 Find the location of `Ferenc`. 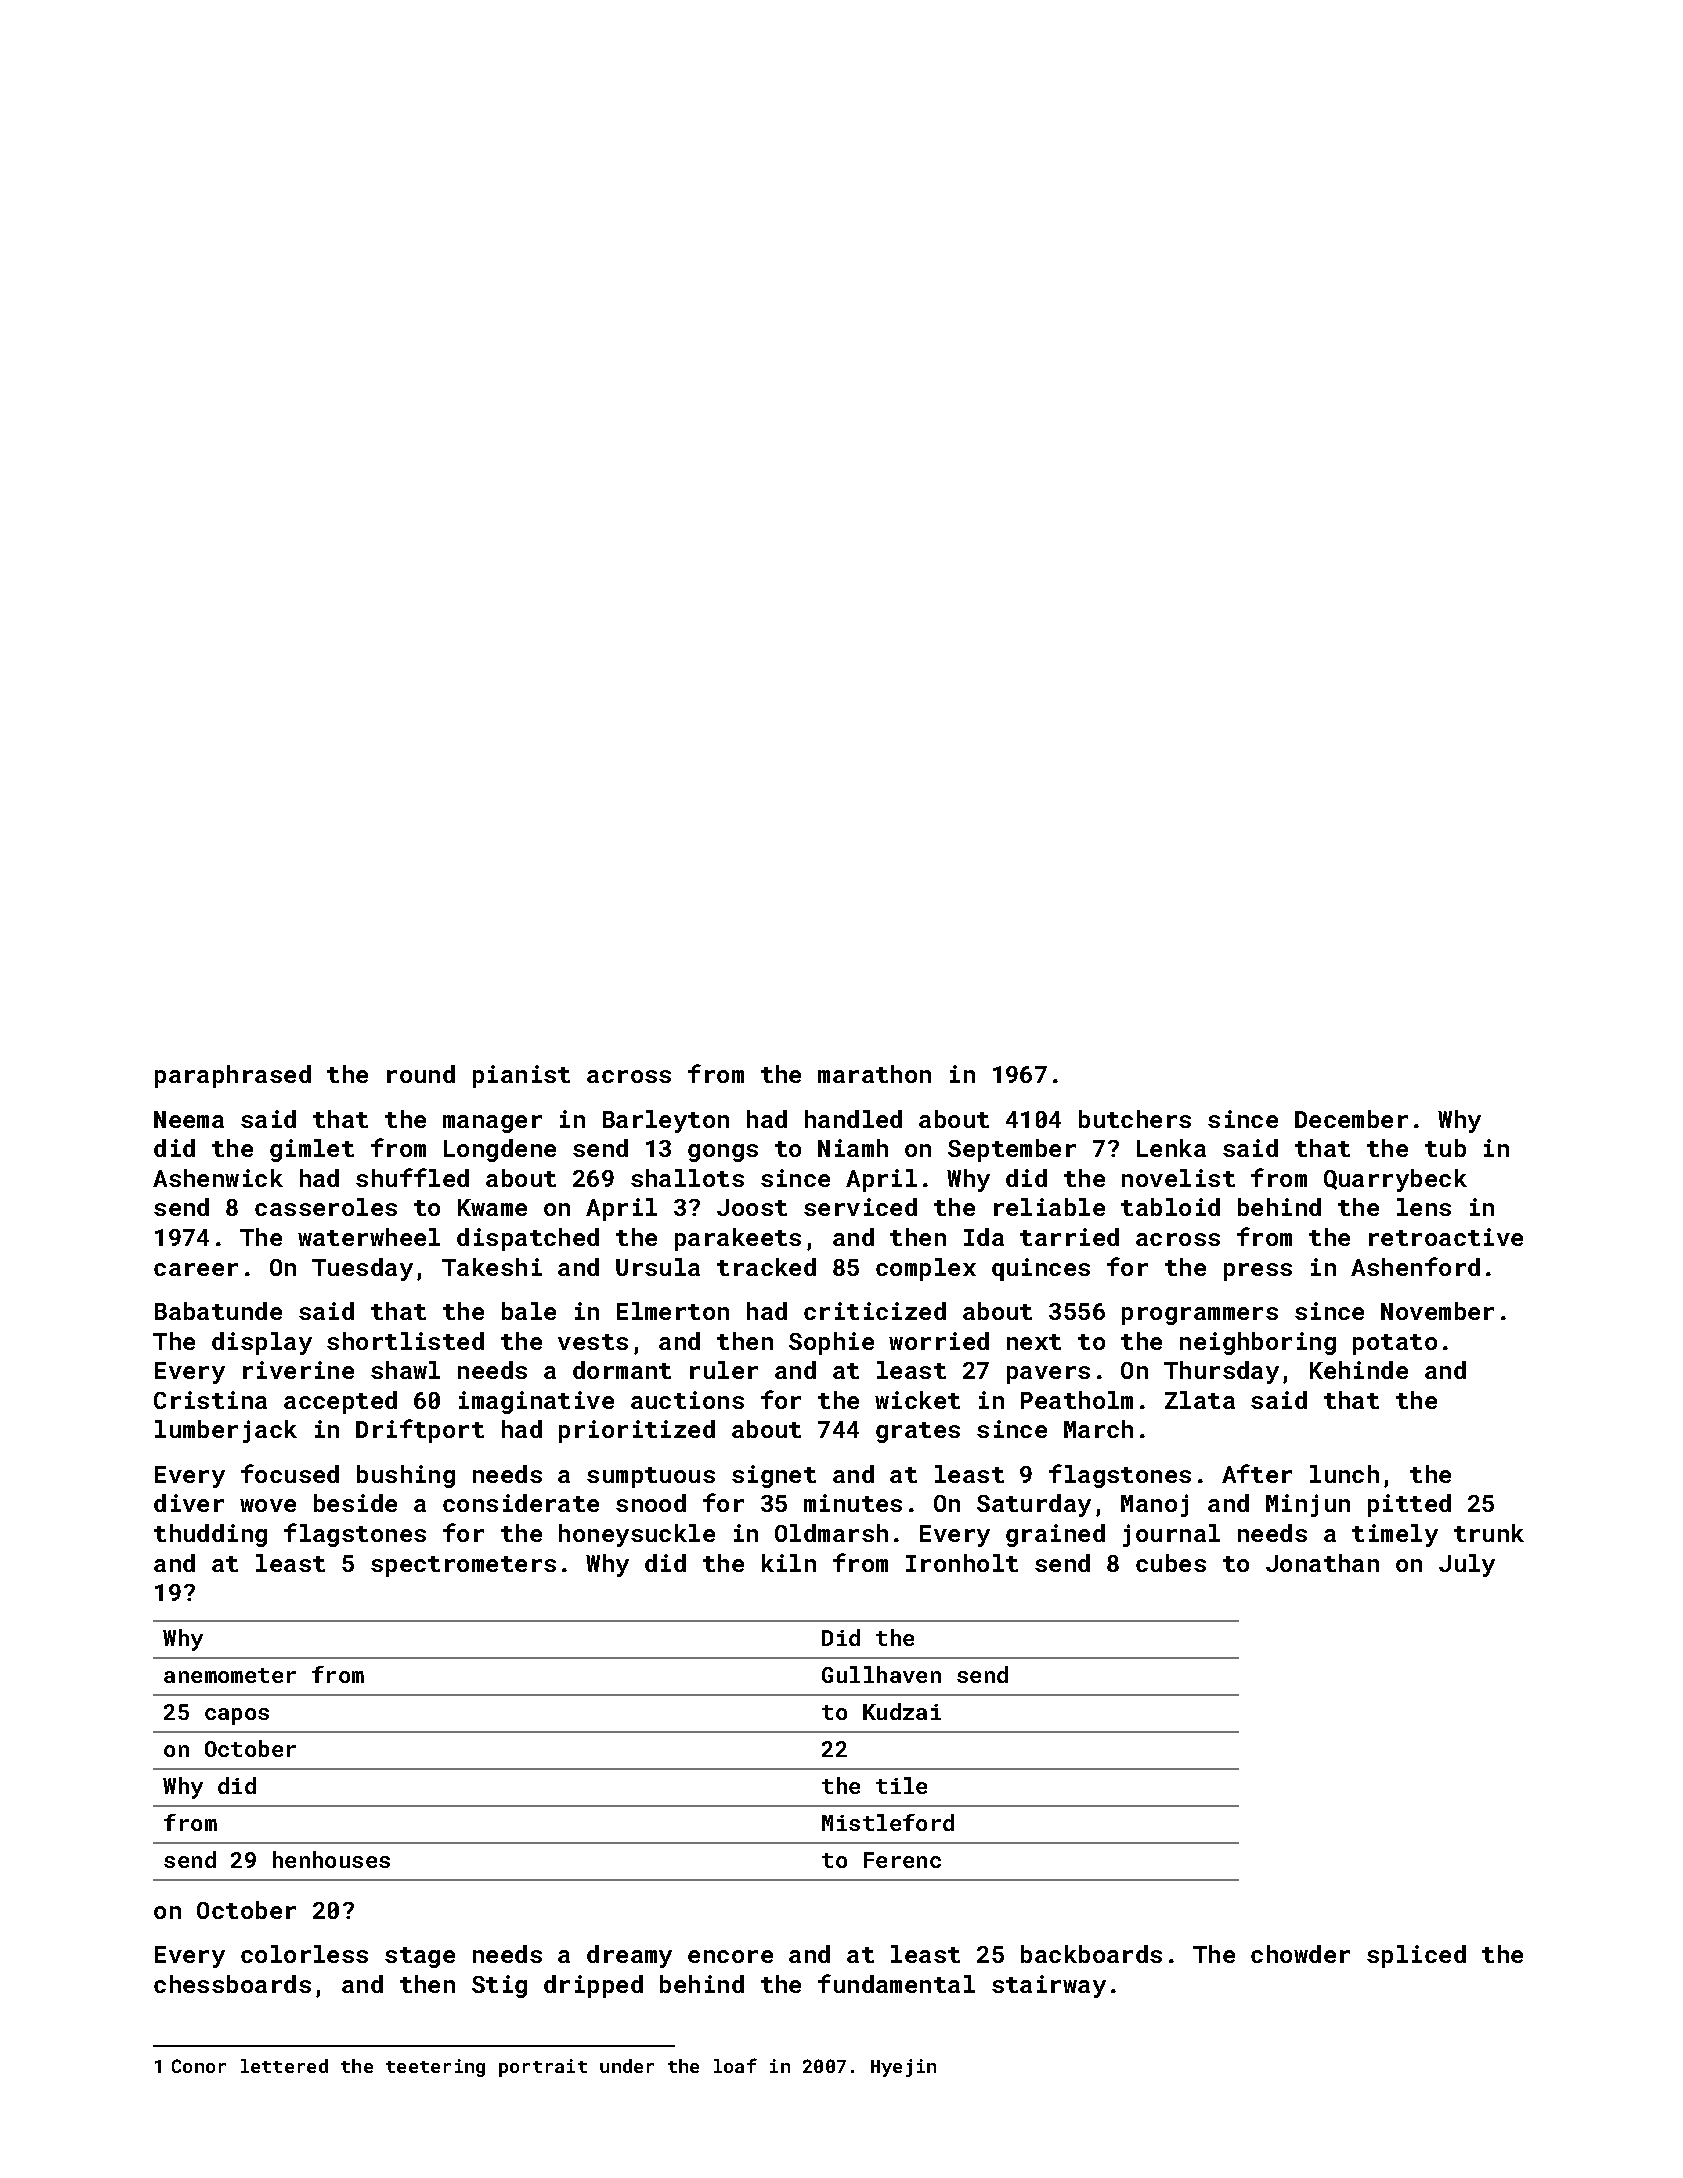

Ferenc is located at coordinates (902, 1860).
